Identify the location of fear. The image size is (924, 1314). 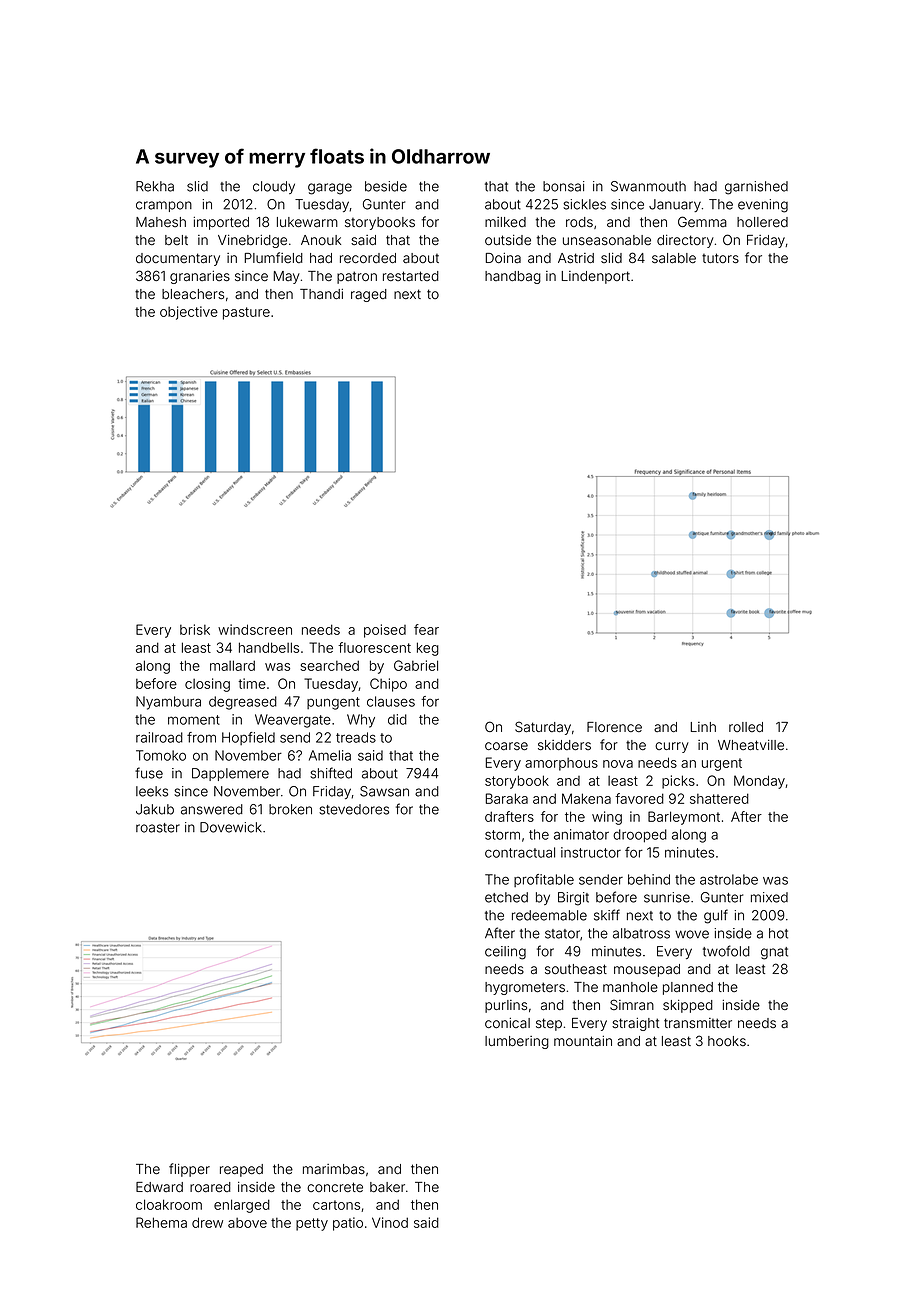
(426, 629).
